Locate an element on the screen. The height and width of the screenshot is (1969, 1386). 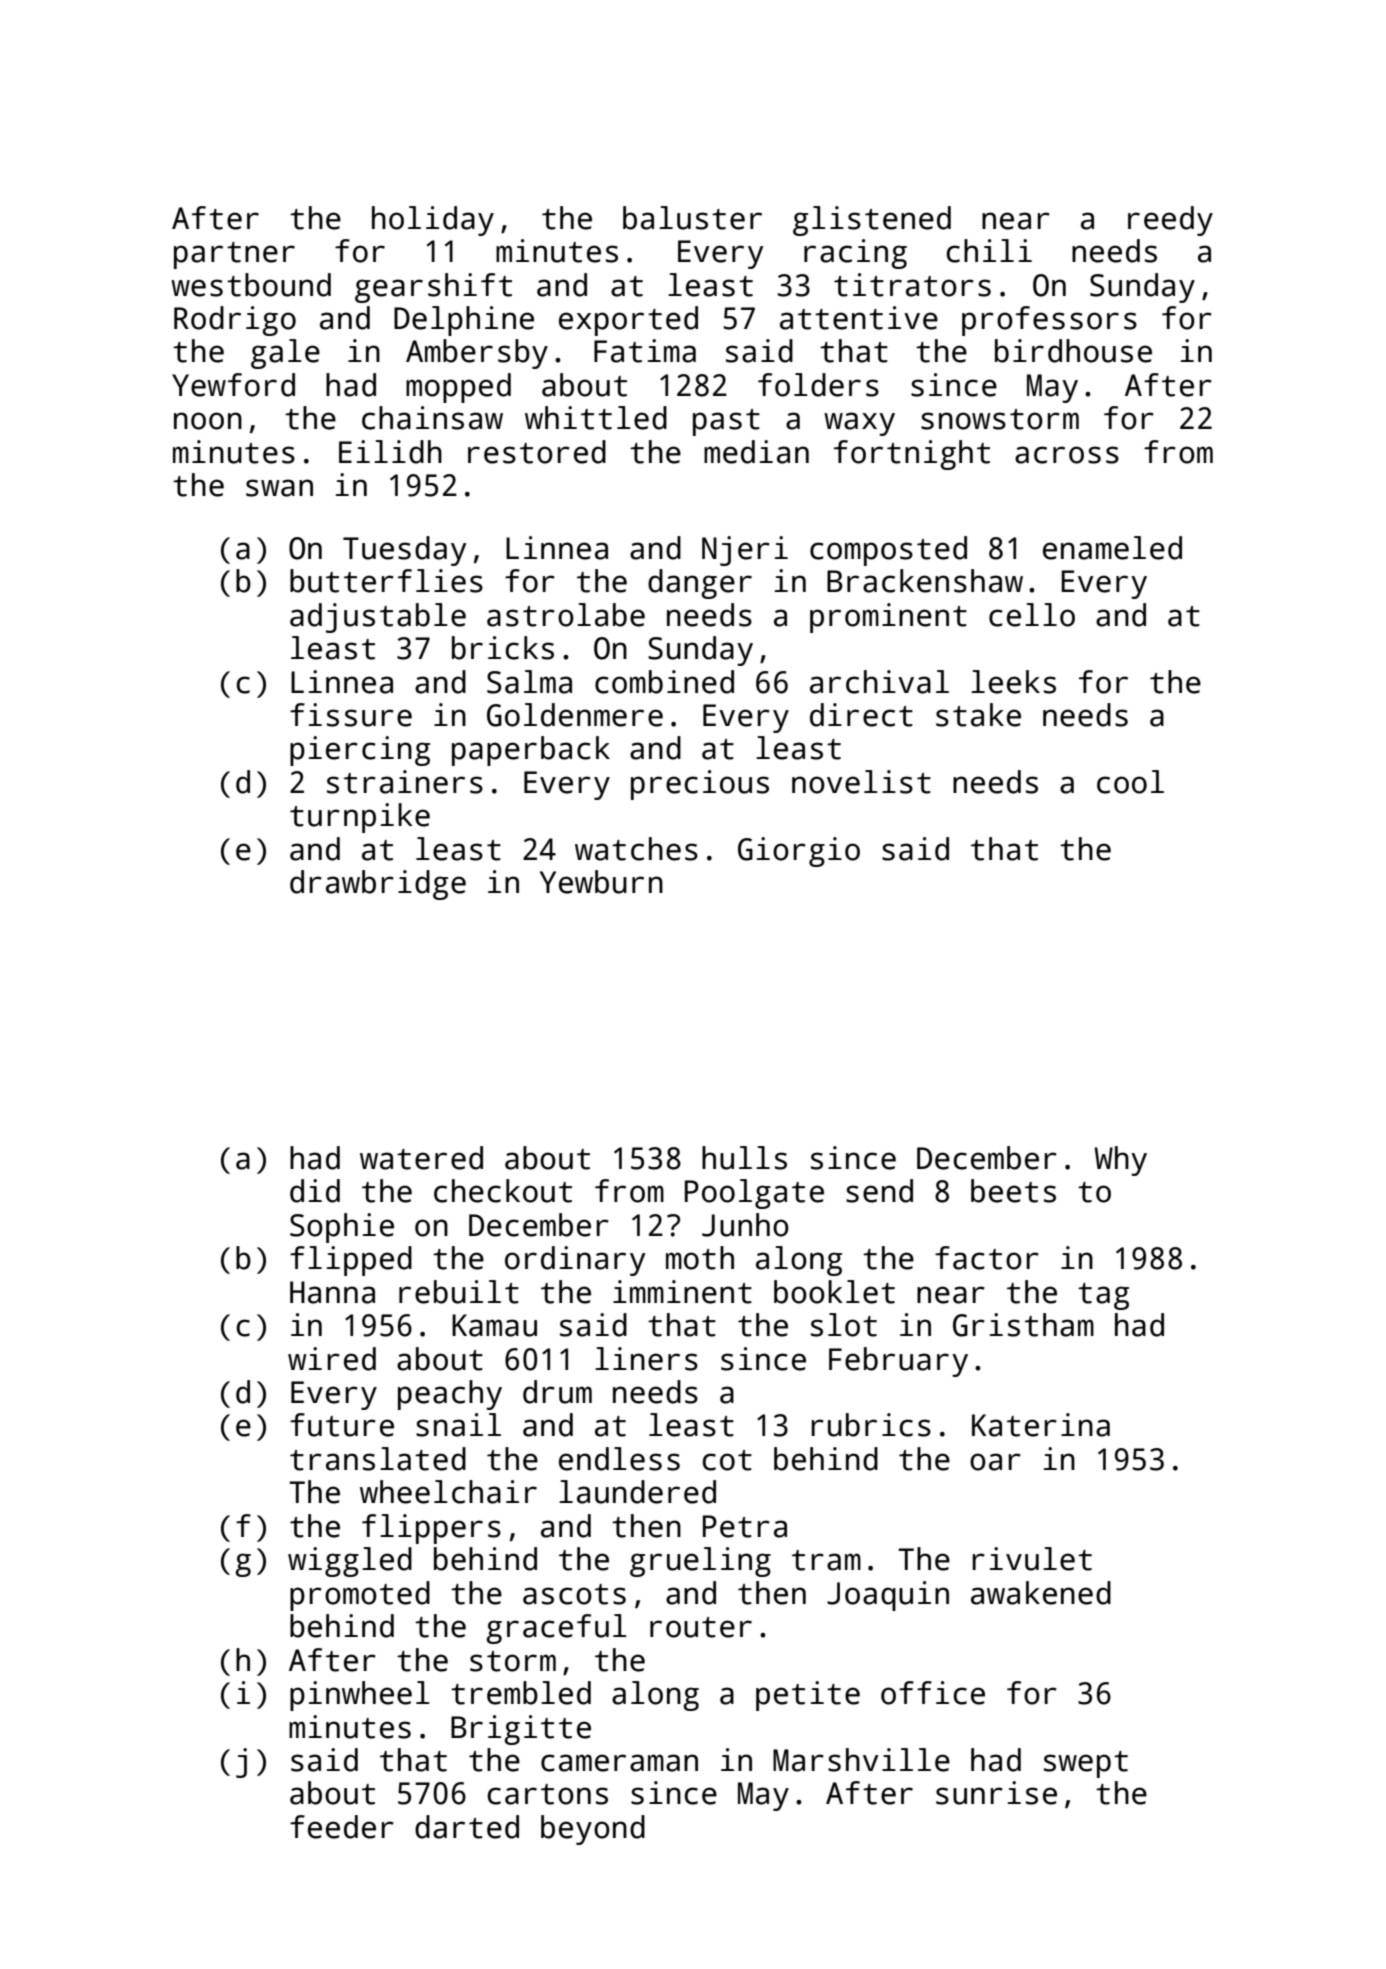
wiggled is located at coordinates (350, 1562).
